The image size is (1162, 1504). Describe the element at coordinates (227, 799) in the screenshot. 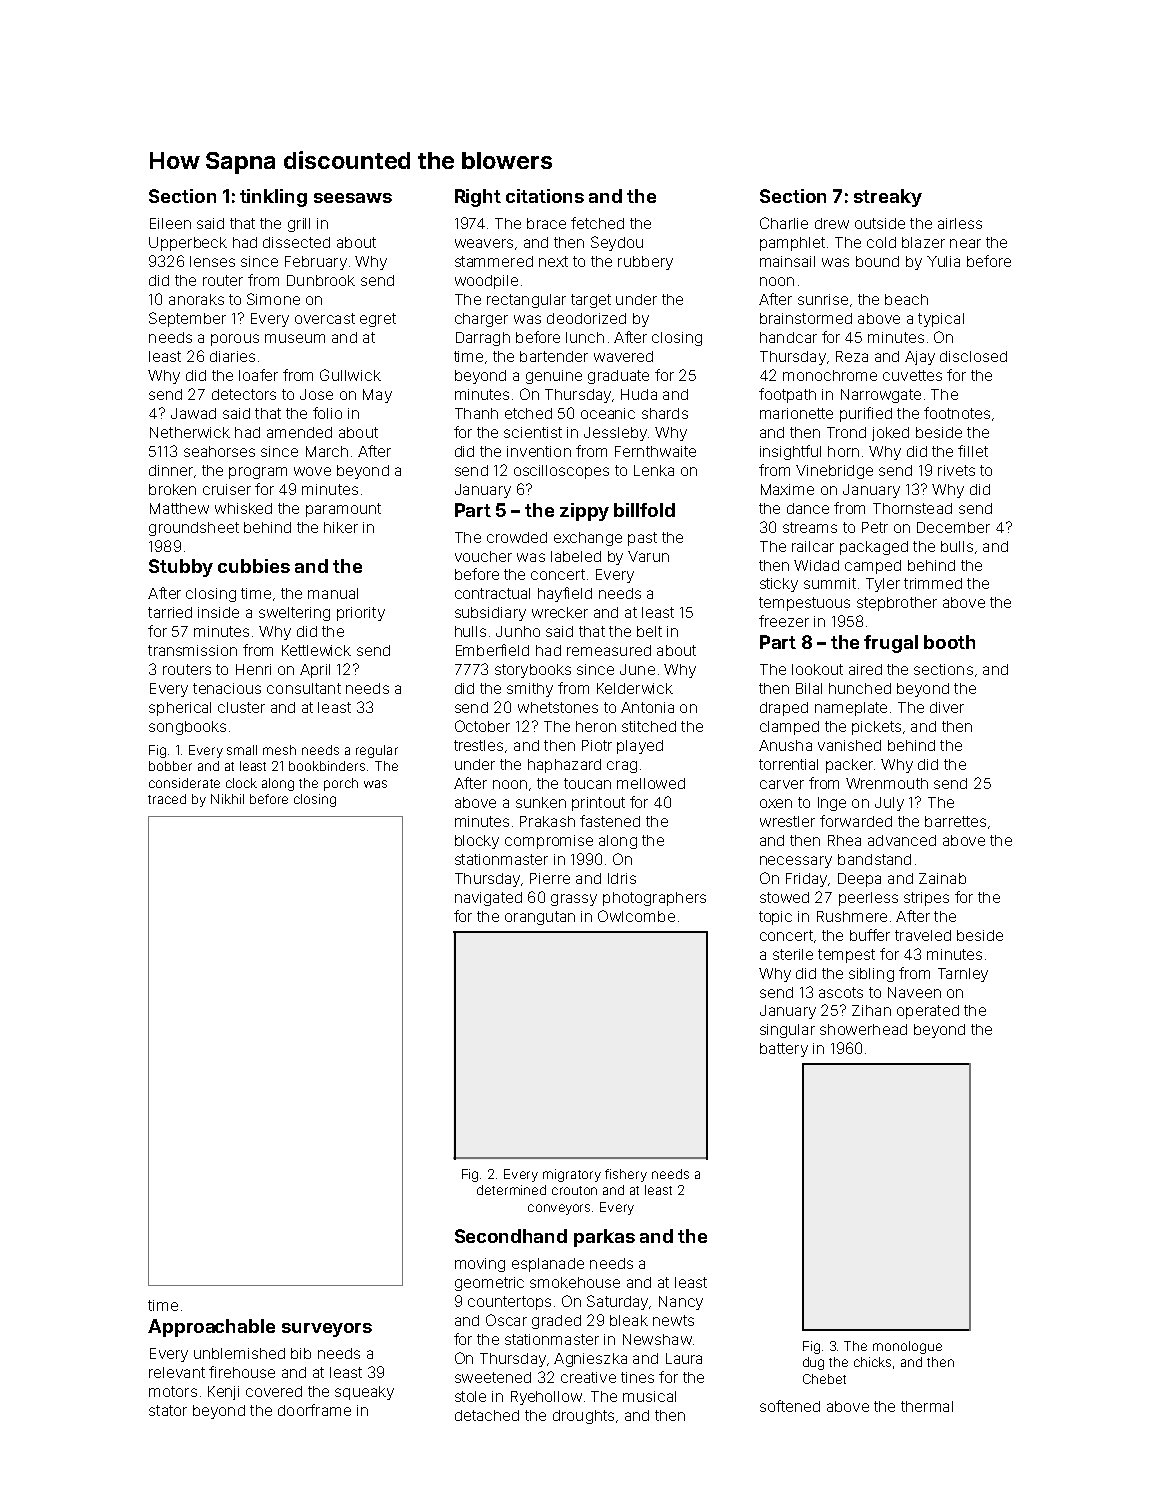

I see `Nikhil` at that location.
